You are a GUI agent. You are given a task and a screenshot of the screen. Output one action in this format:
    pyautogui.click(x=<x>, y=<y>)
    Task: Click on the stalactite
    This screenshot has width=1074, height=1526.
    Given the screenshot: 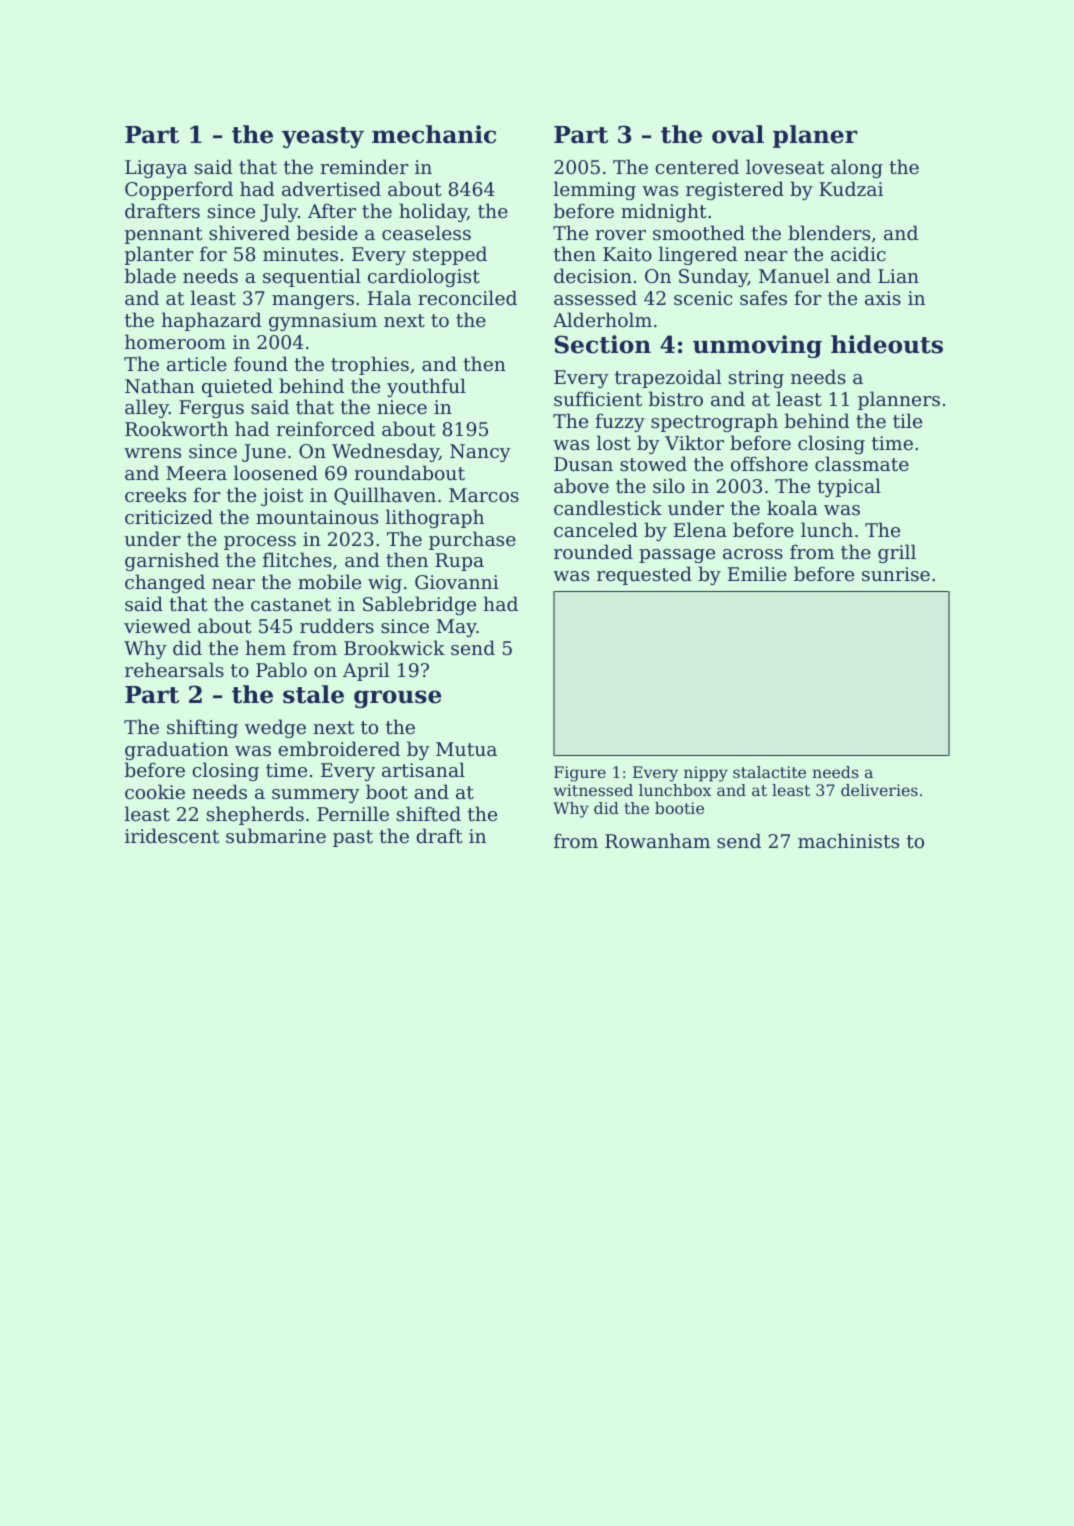 What is the action you would take?
    pyautogui.click(x=769, y=772)
